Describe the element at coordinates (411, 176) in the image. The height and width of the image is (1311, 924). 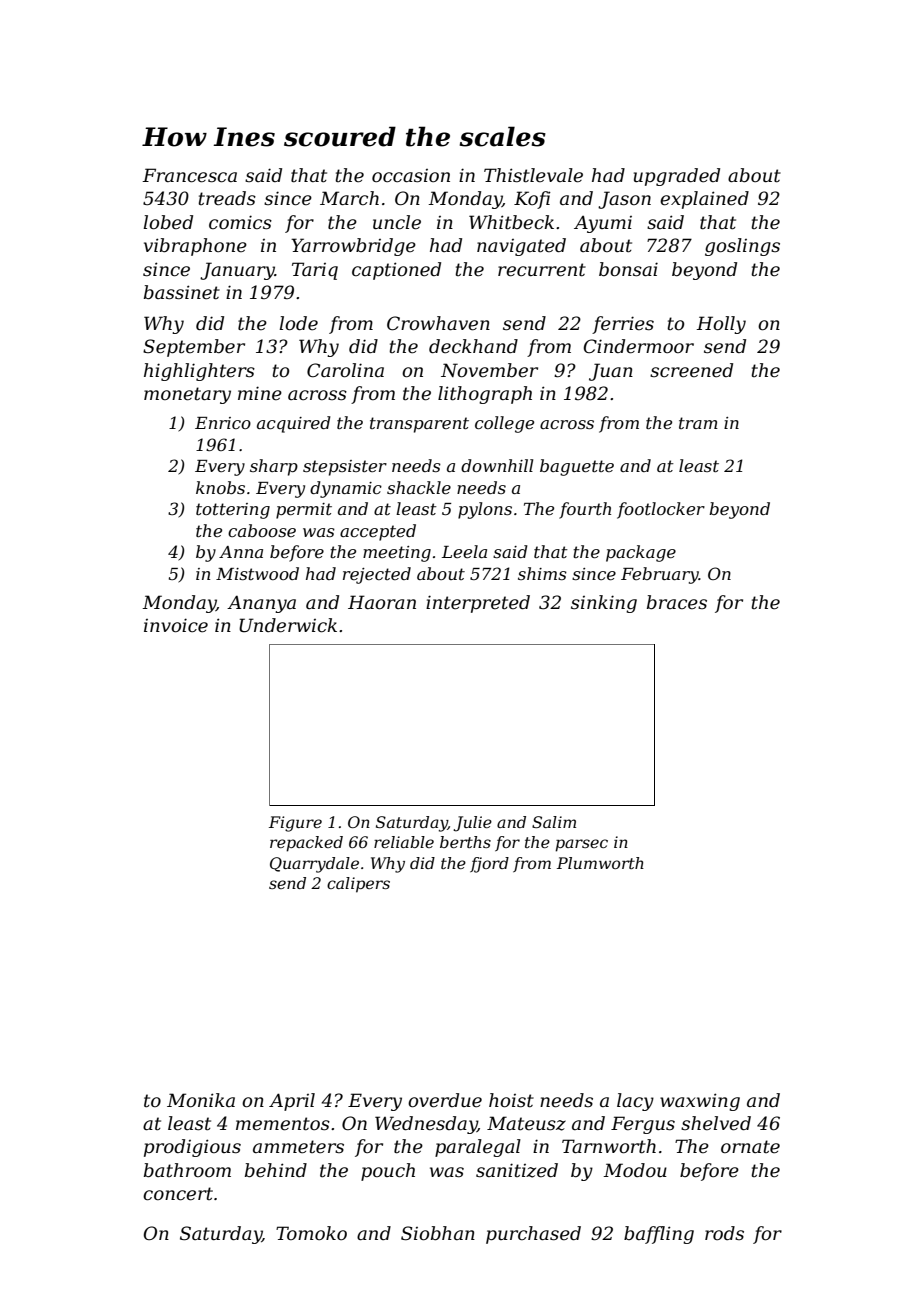
I see `occasion` at that location.
